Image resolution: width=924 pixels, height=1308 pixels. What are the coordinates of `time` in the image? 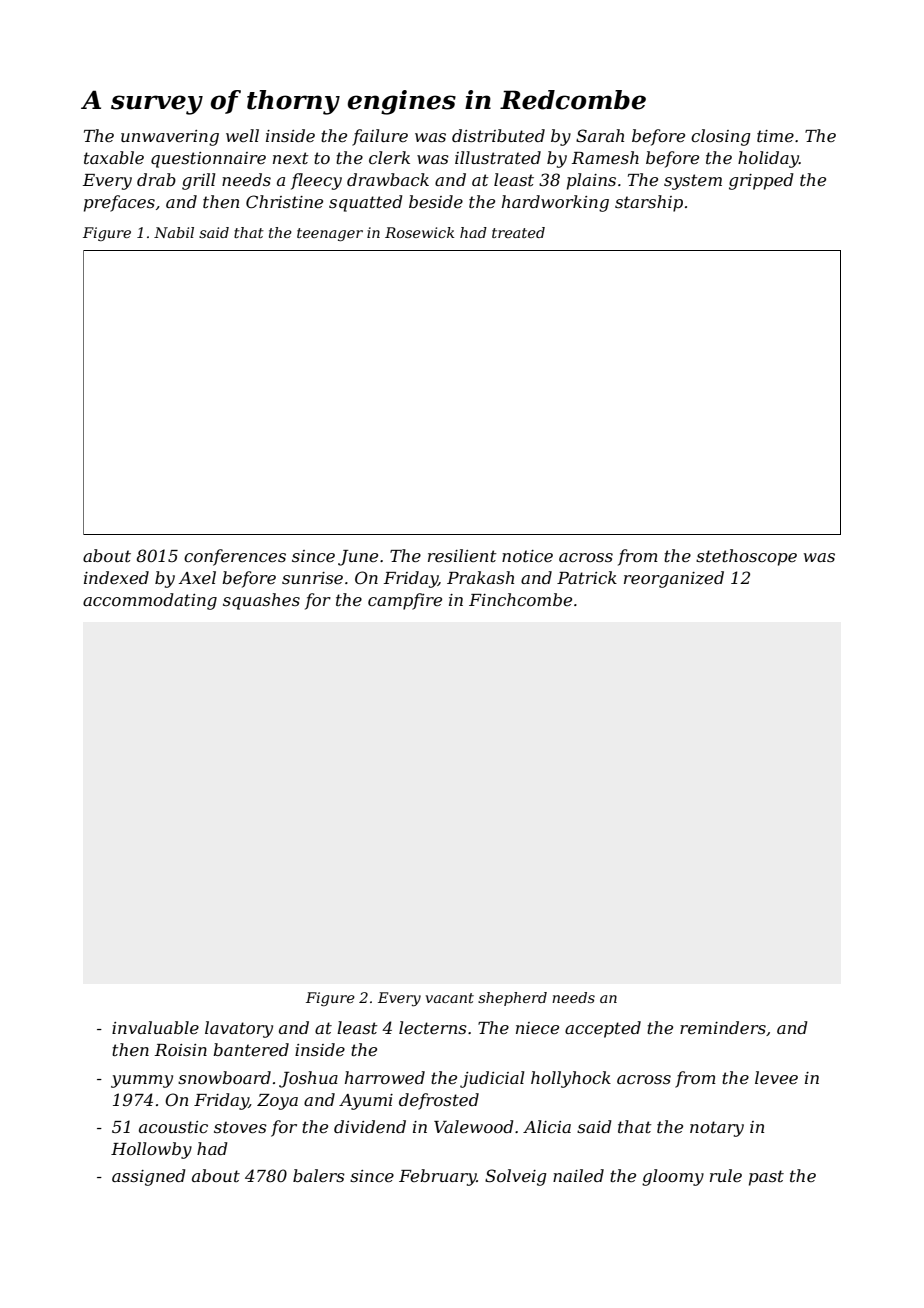 It's located at (775, 136).
